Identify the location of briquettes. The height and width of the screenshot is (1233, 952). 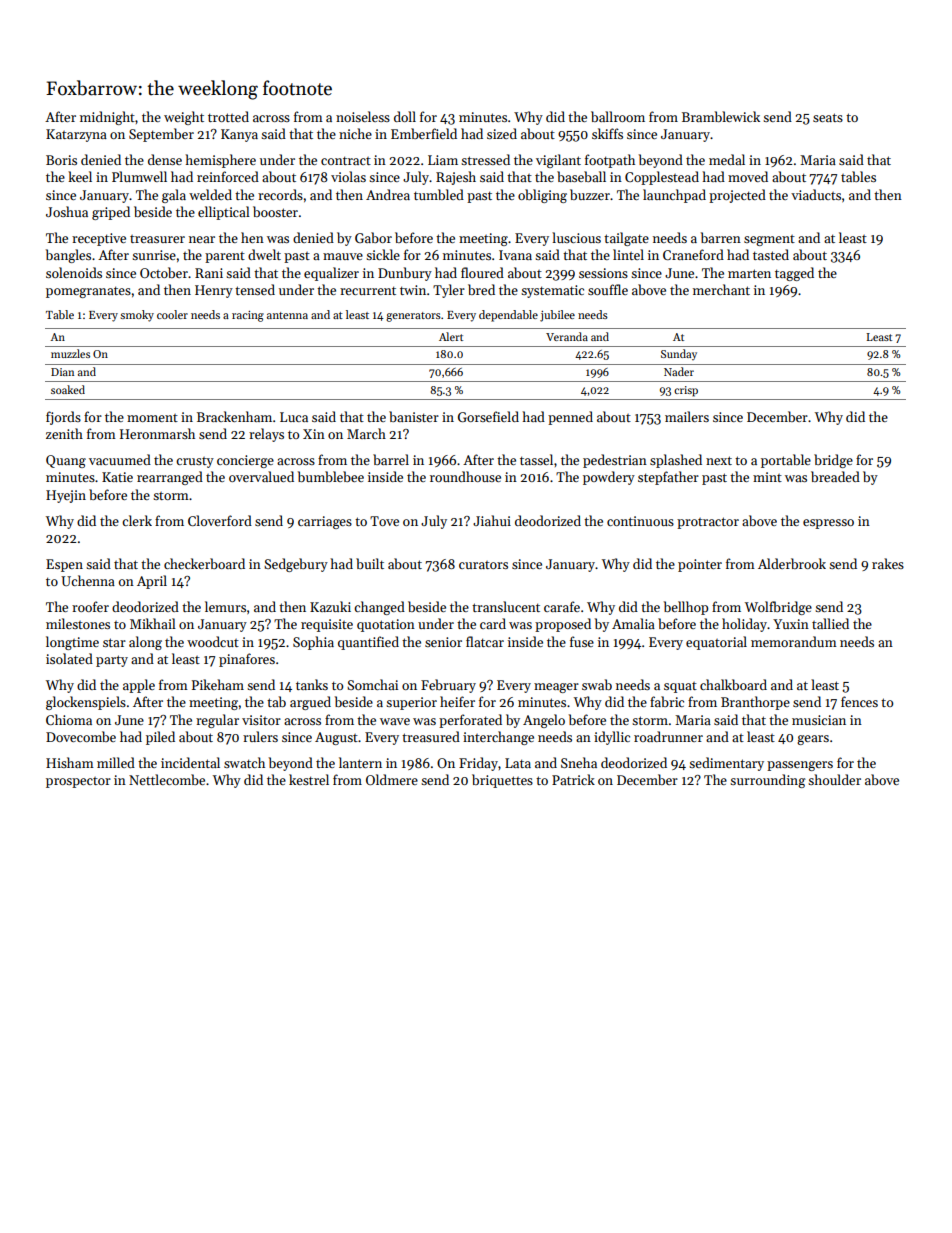
(502, 781).
